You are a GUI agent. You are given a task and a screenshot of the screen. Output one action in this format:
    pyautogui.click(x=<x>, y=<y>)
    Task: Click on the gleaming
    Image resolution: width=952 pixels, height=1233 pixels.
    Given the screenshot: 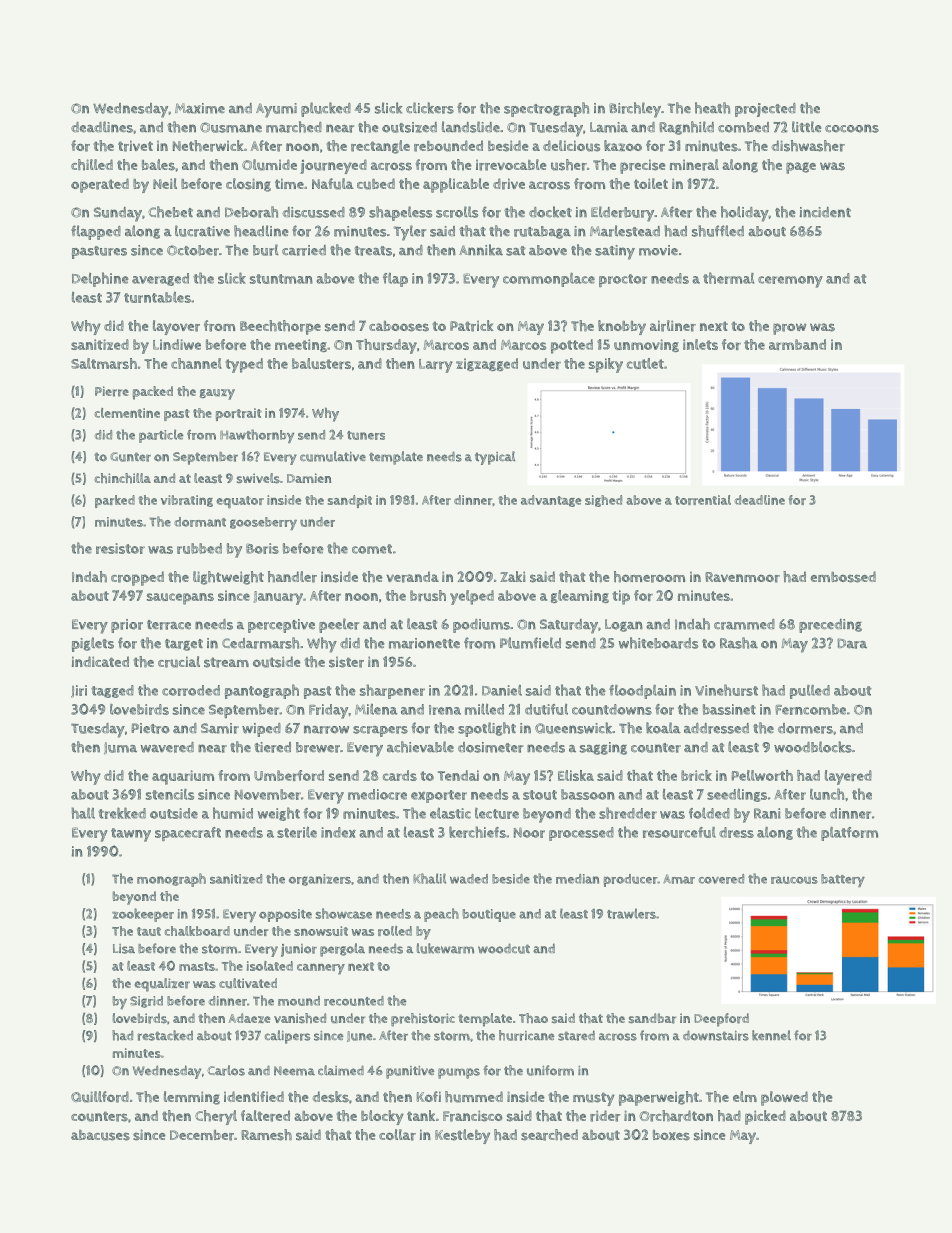 What is the action you would take?
    pyautogui.click(x=580, y=596)
